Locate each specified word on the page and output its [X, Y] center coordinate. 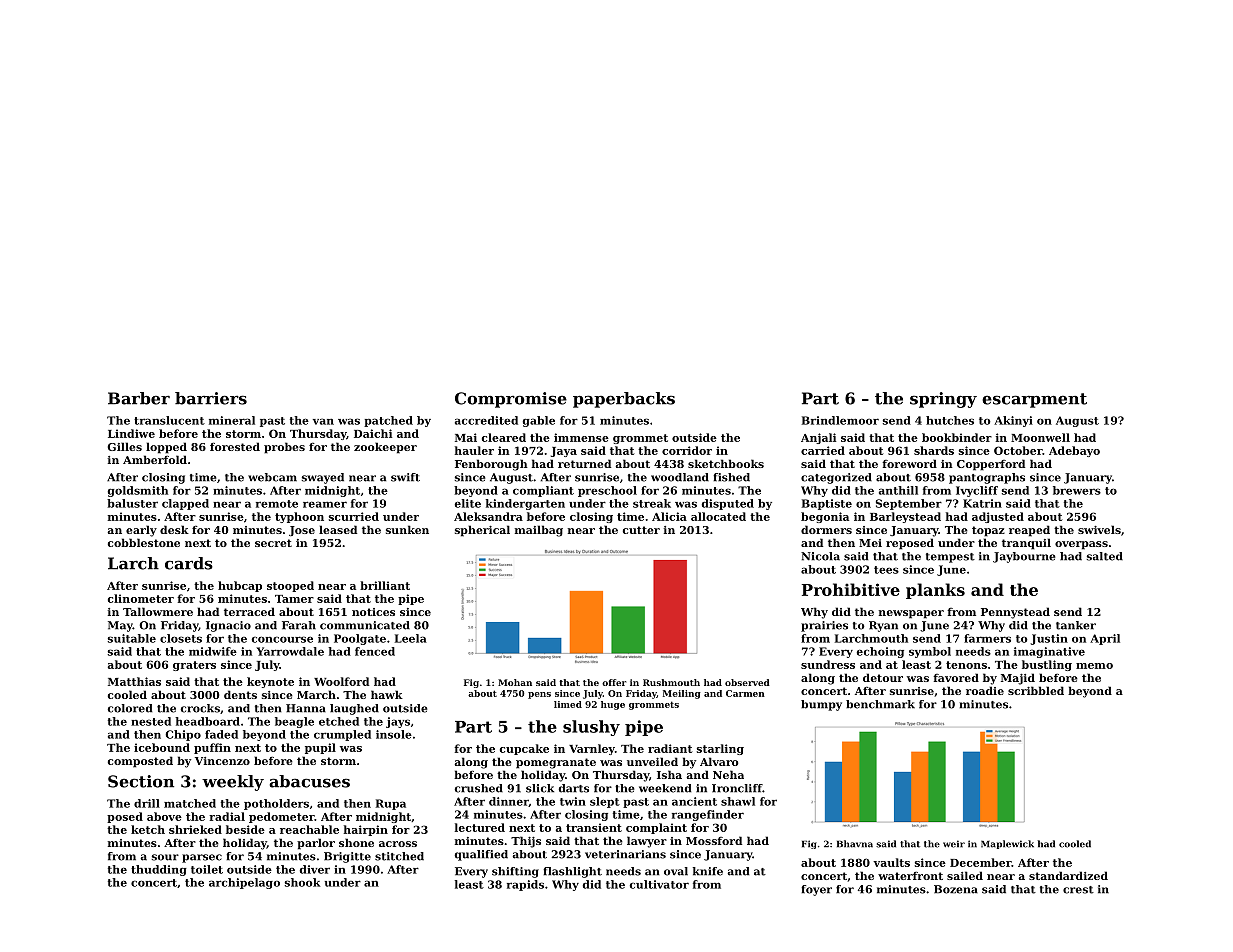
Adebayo [1074, 451]
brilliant [385, 585]
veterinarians [625, 854]
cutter [641, 530]
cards [189, 563]
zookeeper [385, 448]
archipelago [244, 883]
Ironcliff [737, 788]
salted [1105, 556]
